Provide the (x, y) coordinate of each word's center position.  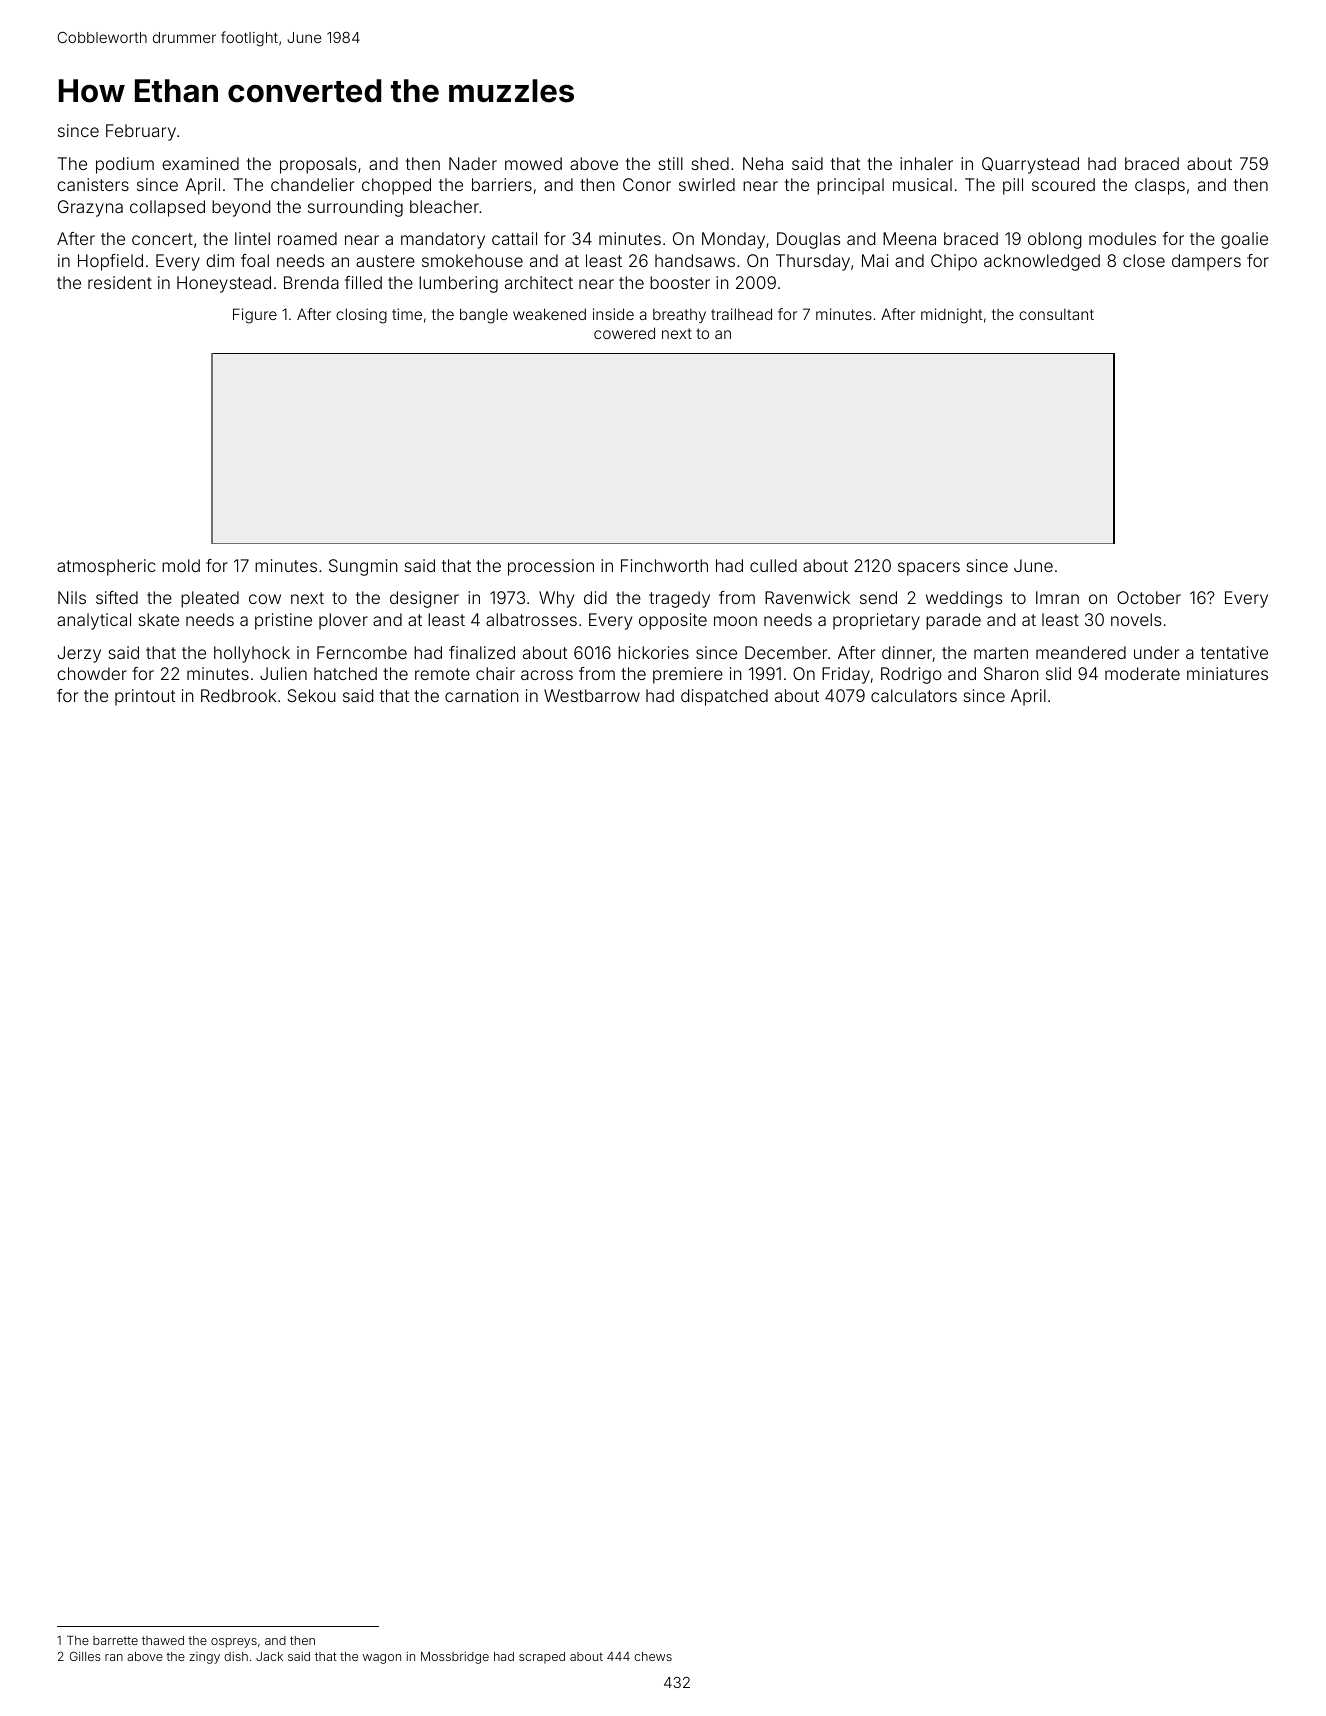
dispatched (724, 697)
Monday (733, 240)
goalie (1244, 240)
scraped (542, 1658)
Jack (269, 1656)
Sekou (311, 695)
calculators (914, 695)
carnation (482, 695)
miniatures (1227, 673)
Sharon (1011, 673)
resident (120, 282)
